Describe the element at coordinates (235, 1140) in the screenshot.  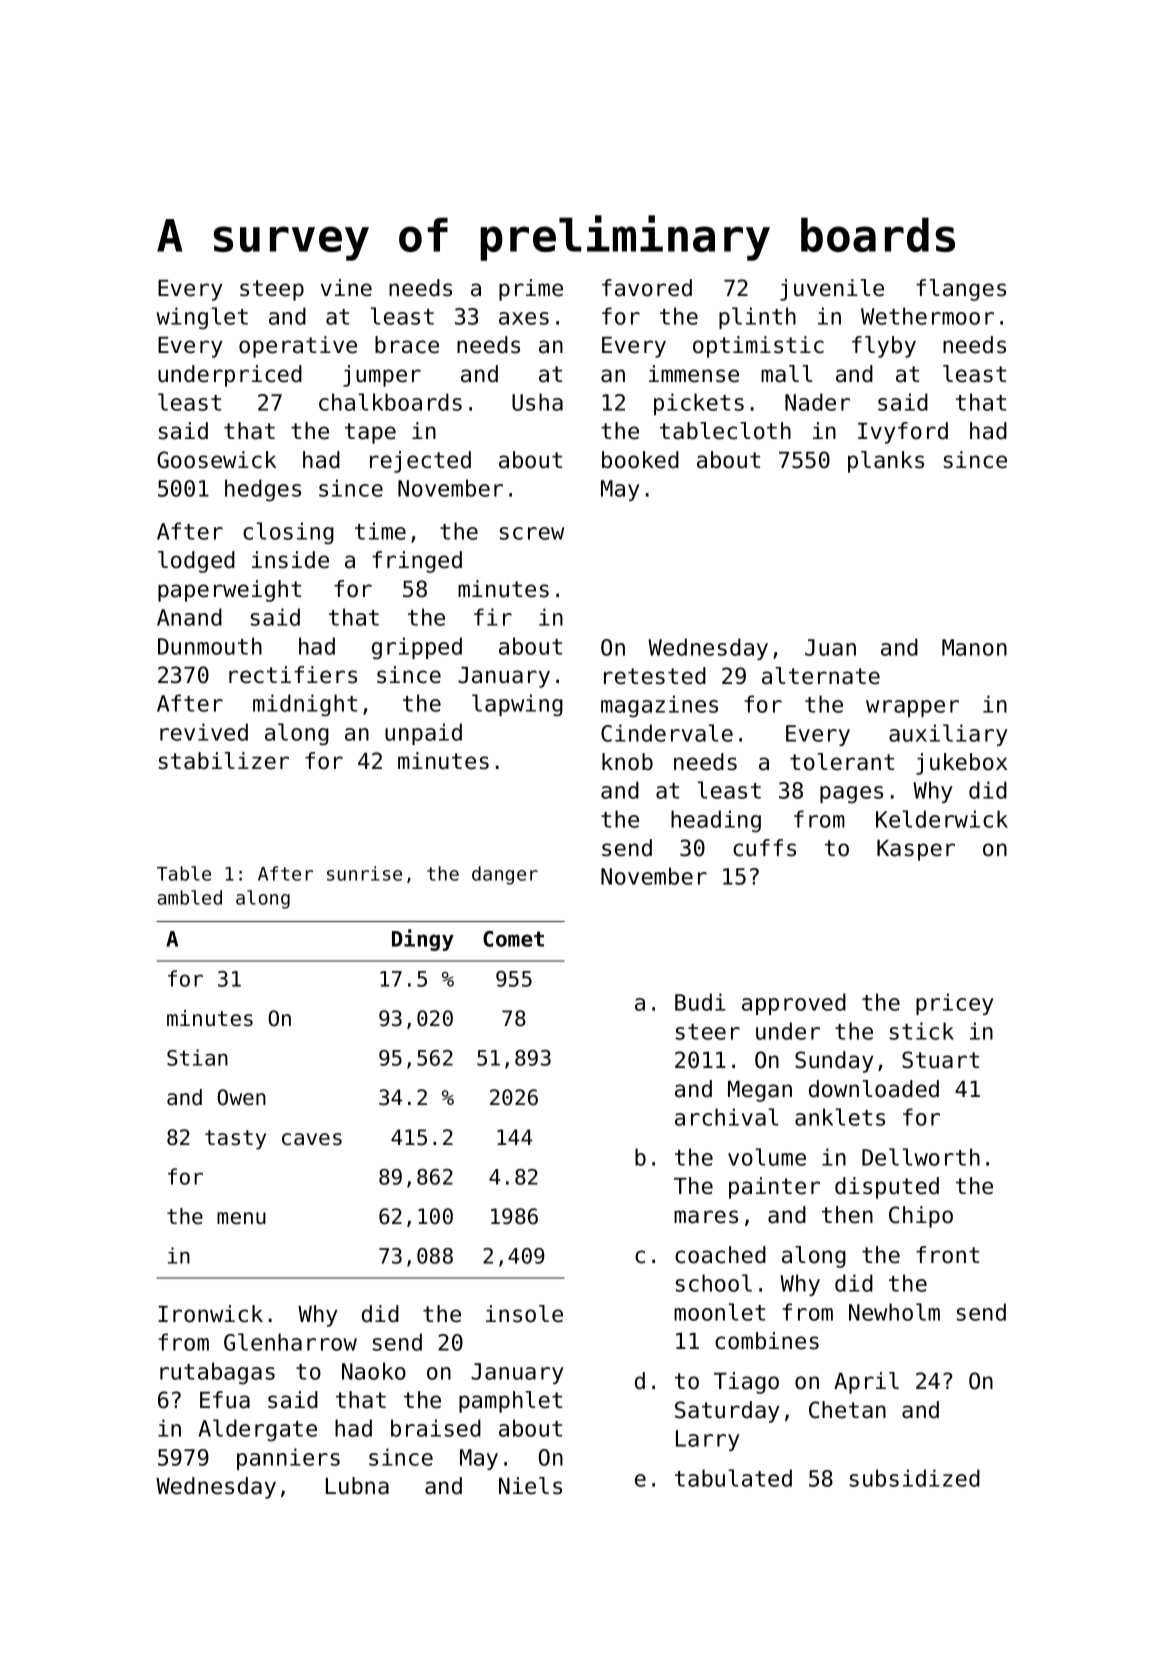
I see `tasty` at that location.
